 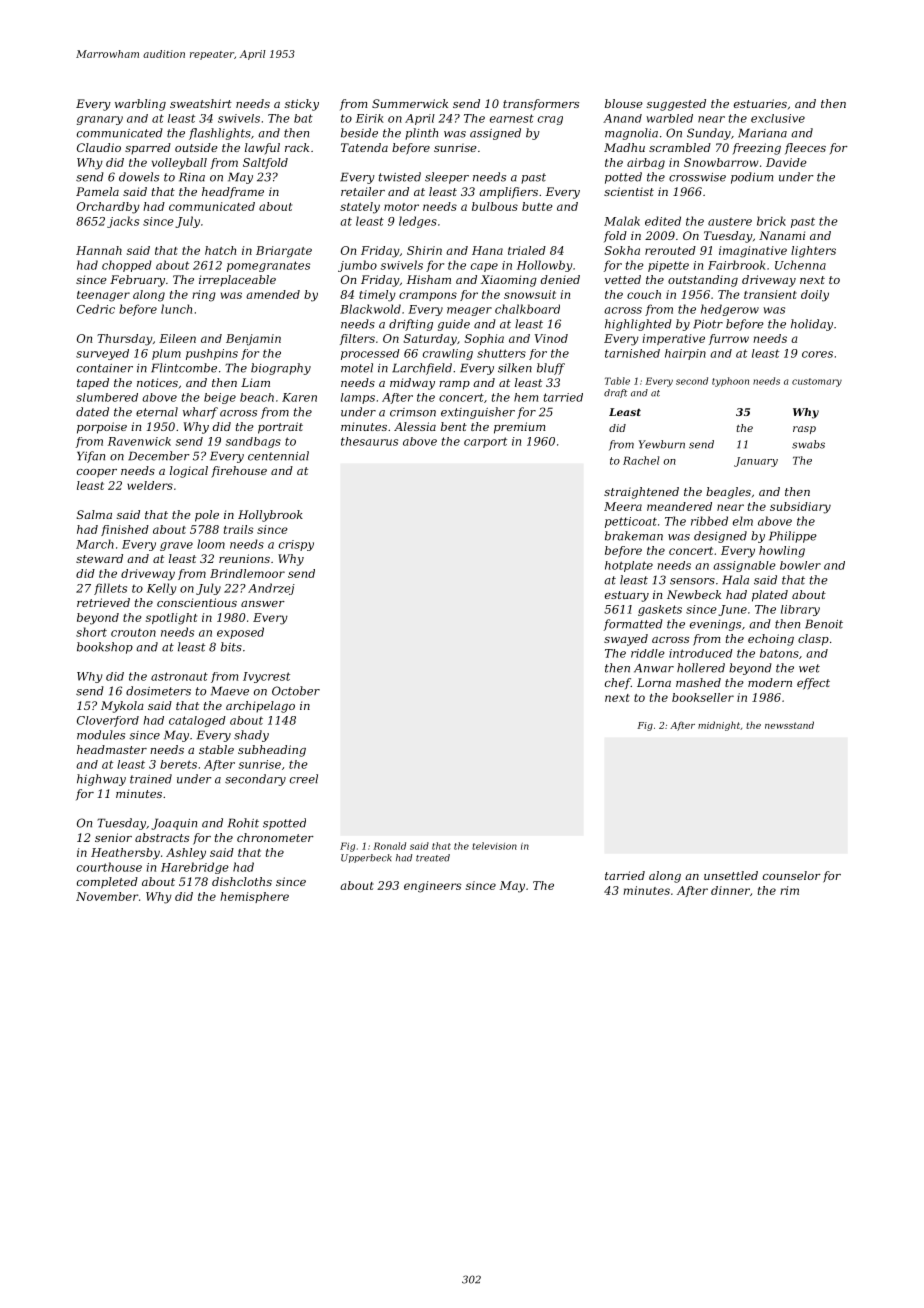 What do you see at coordinates (732, 610) in the screenshot?
I see `June` at bounding box center [732, 610].
